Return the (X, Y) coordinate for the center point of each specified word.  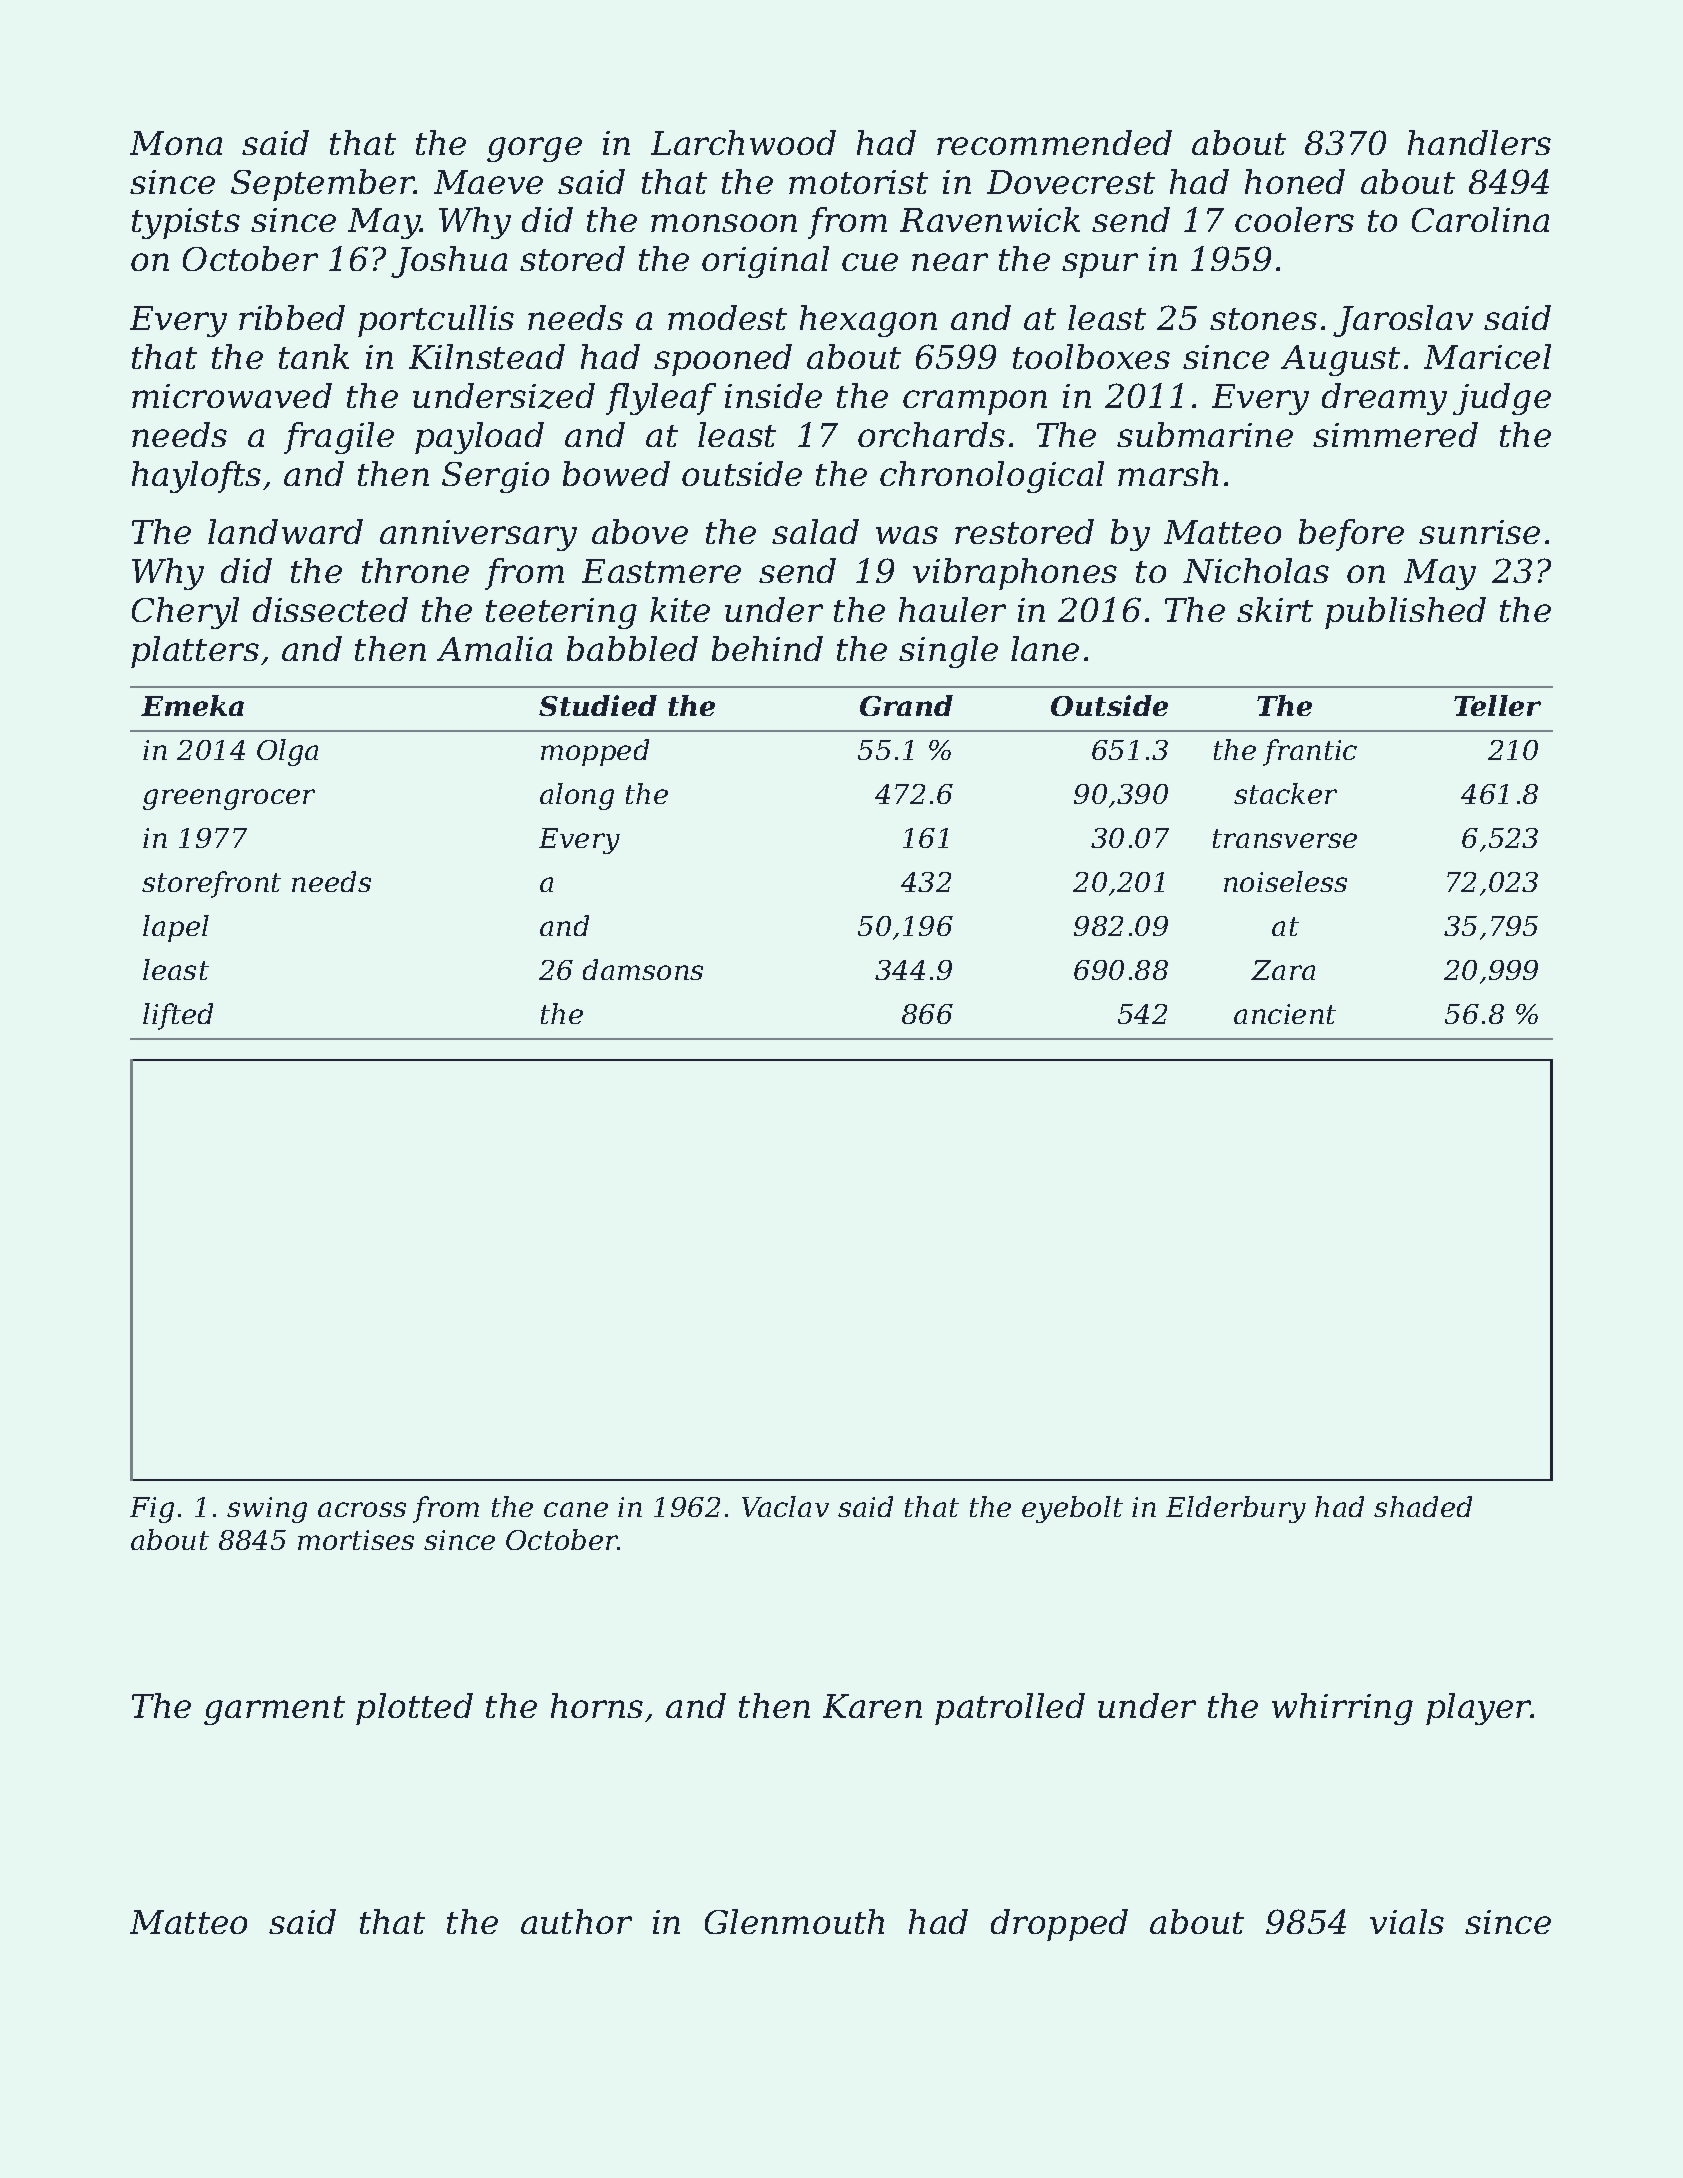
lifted (178, 1016)
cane (576, 1509)
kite (680, 609)
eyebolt (1072, 1509)
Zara (1283, 970)
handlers (1479, 142)
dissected (330, 609)
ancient (1285, 1014)
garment (274, 1710)
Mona (176, 143)
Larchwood (743, 142)
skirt (1275, 609)
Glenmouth (794, 1921)
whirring (1342, 1709)
